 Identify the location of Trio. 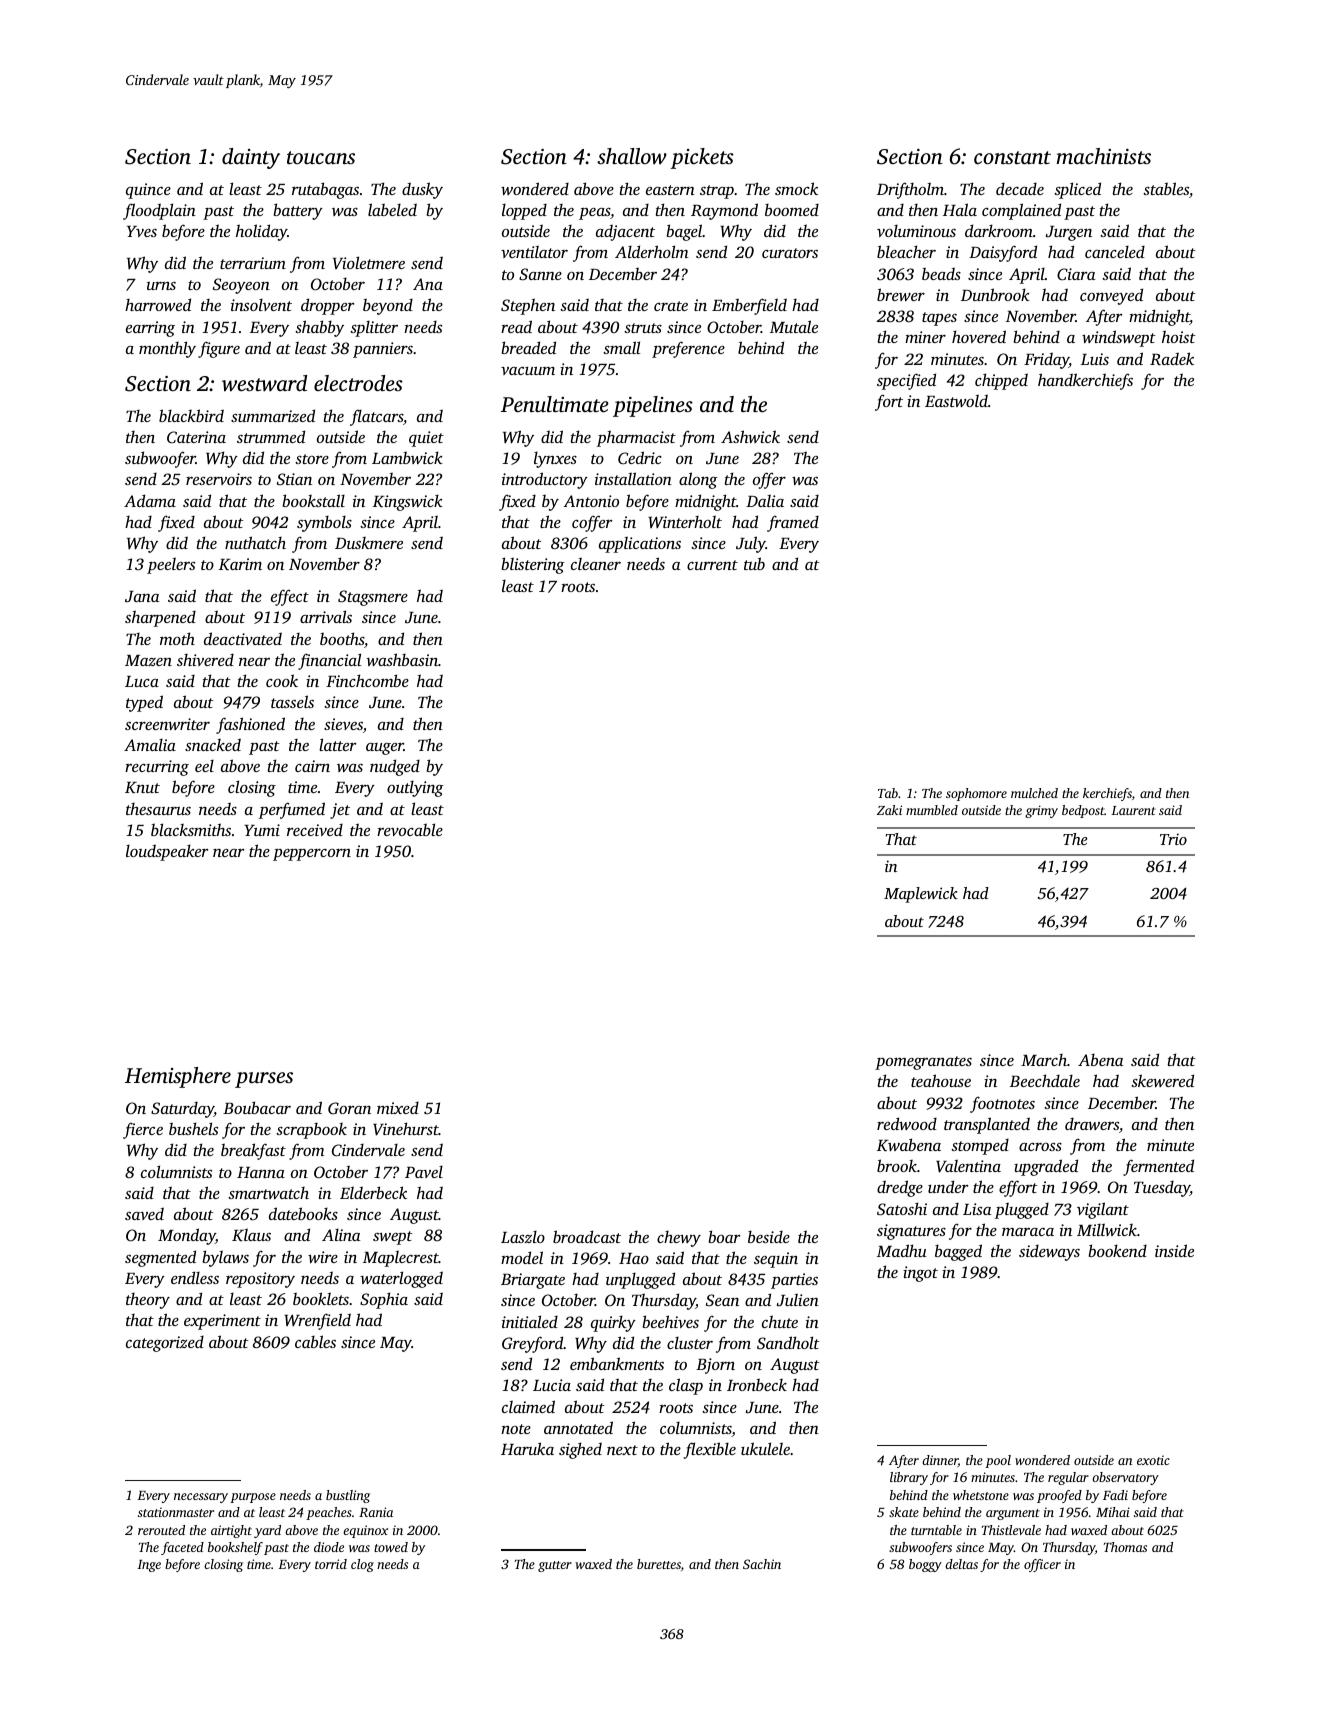
(1173, 839).
